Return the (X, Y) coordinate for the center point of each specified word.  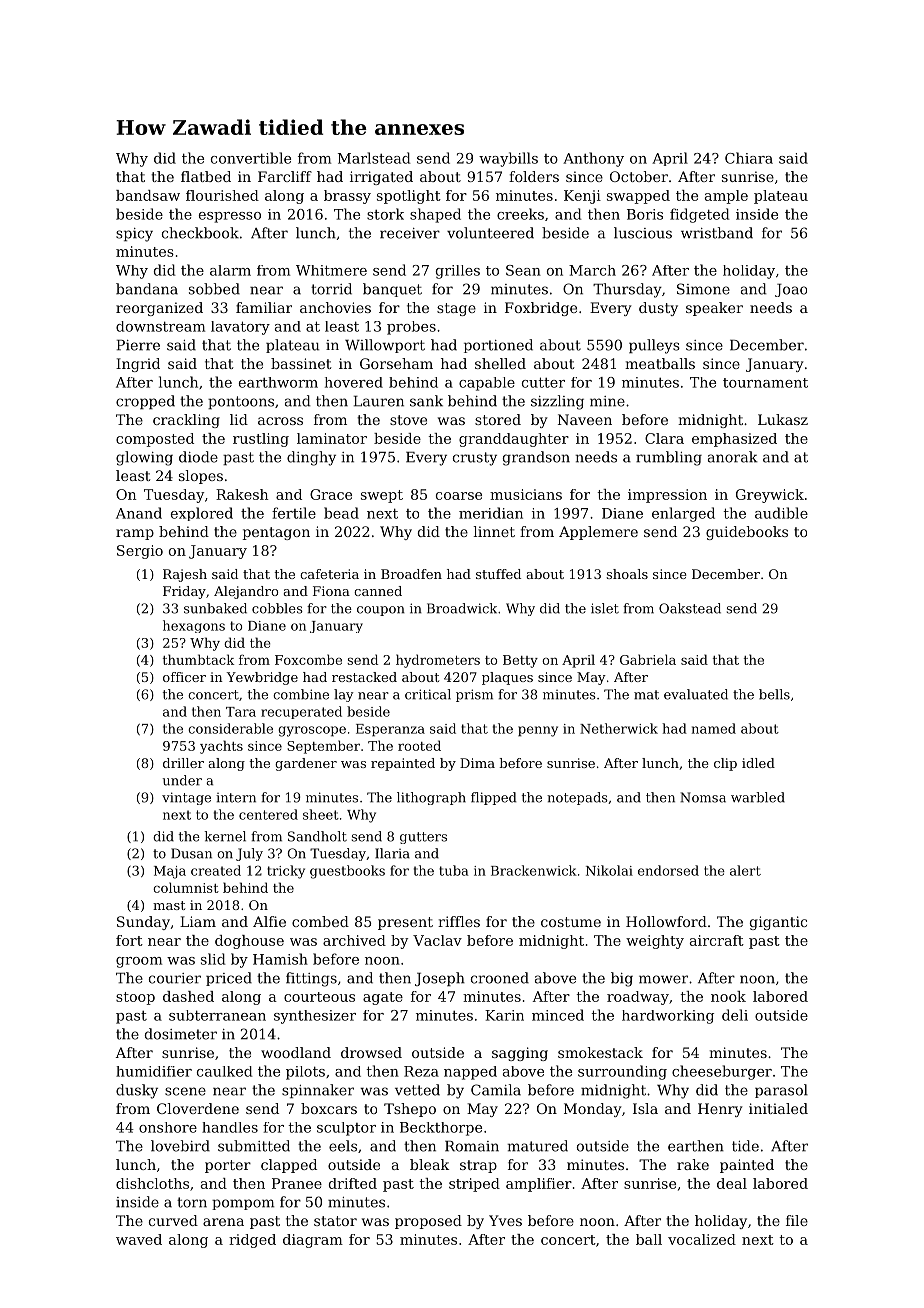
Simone (703, 289)
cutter (543, 382)
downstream (160, 326)
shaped (435, 215)
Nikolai (609, 870)
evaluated (696, 694)
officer (184, 677)
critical (428, 694)
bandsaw (148, 195)
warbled (758, 797)
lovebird (180, 1146)
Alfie (269, 921)
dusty (658, 309)
